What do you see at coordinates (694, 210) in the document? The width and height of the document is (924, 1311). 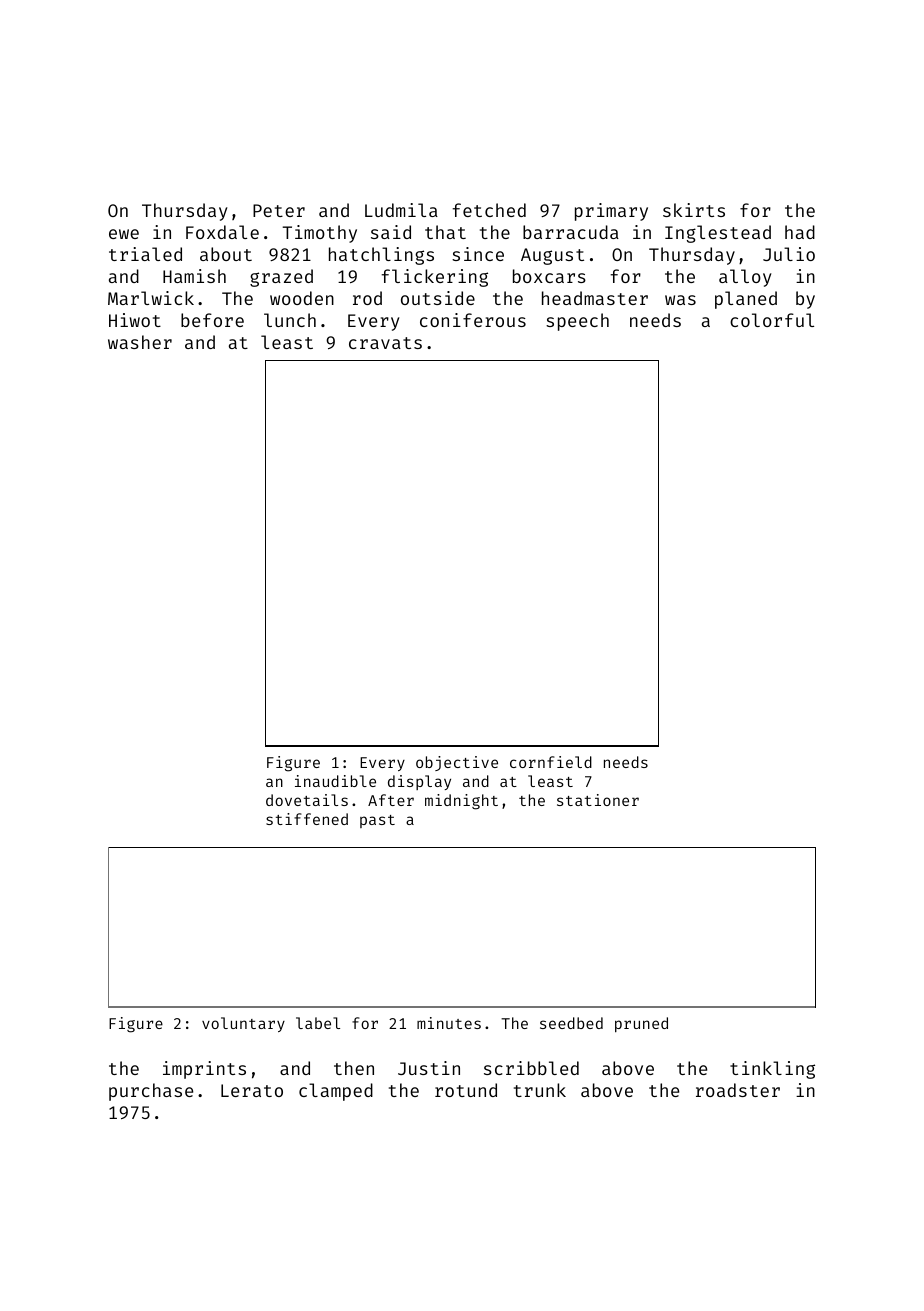 I see `skirts` at bounding box center [694, 210].
